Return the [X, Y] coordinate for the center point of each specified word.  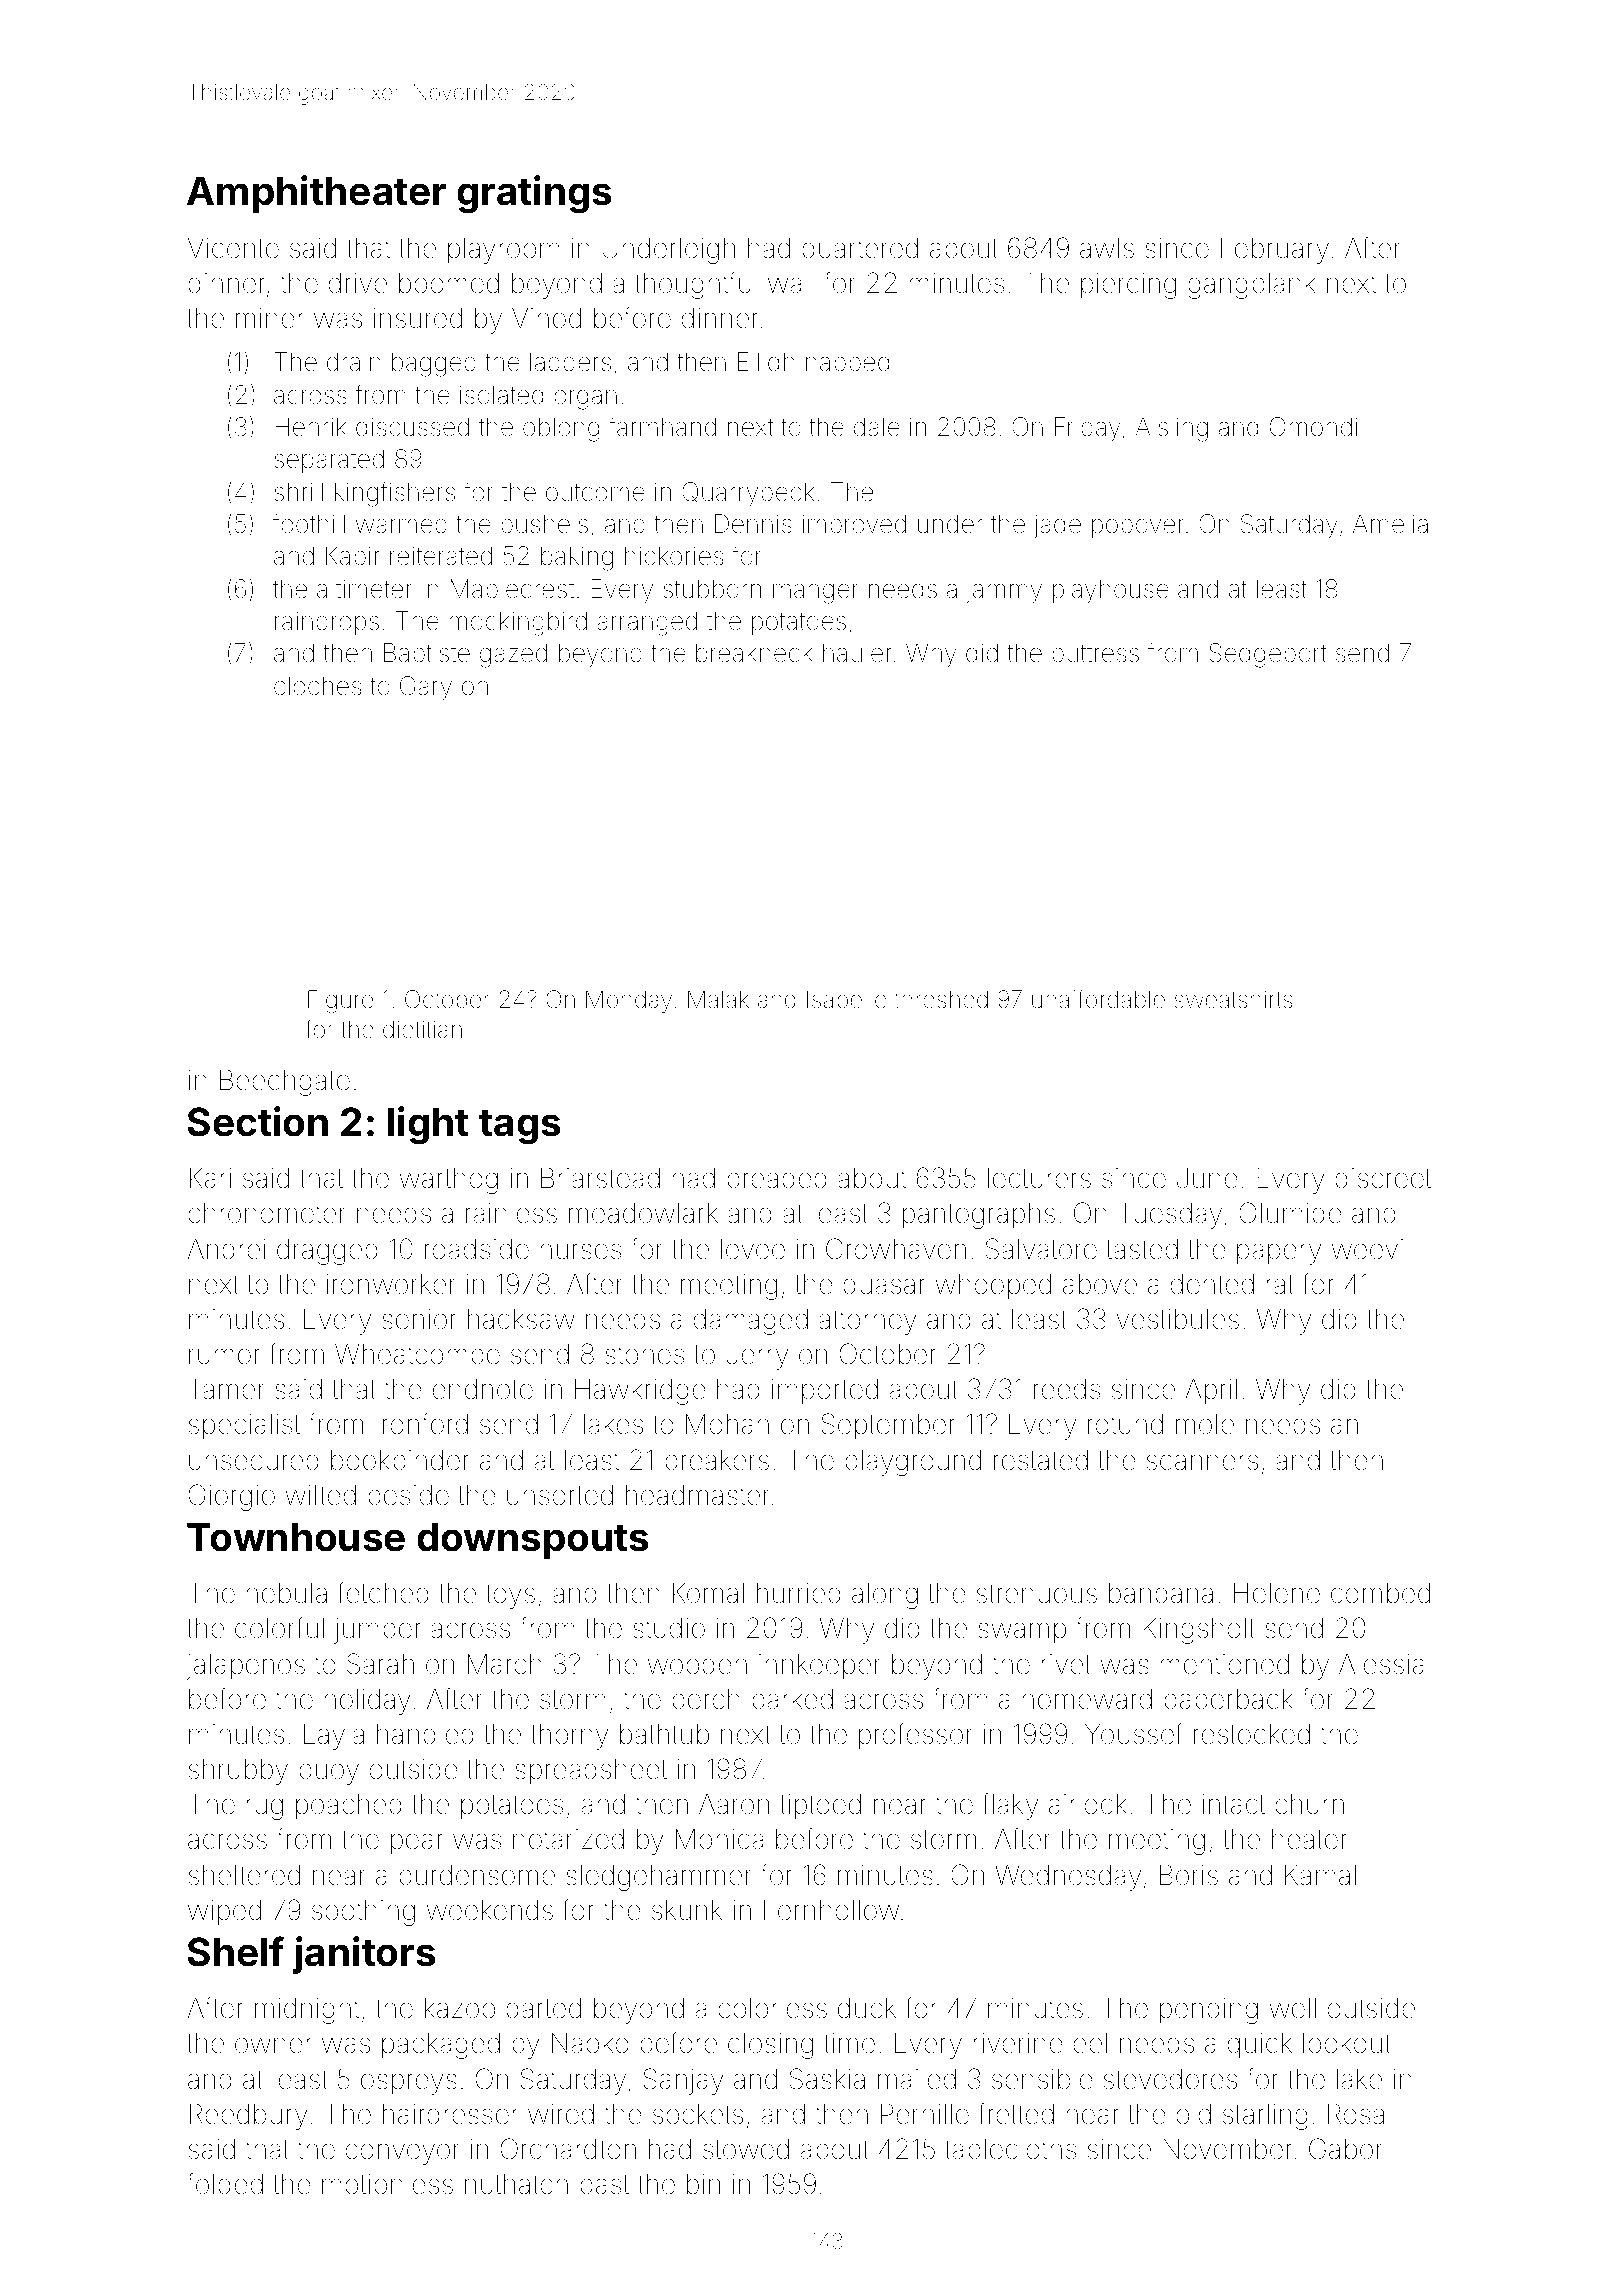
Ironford [422, 1424]
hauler [857, 653]
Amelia [1390, 524]
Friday [1088, 429]
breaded [777, 1178]
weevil [1370, 1249]
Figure [340, 1001]
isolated [501, 395]
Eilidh [766, 362]
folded [225, 2184]
